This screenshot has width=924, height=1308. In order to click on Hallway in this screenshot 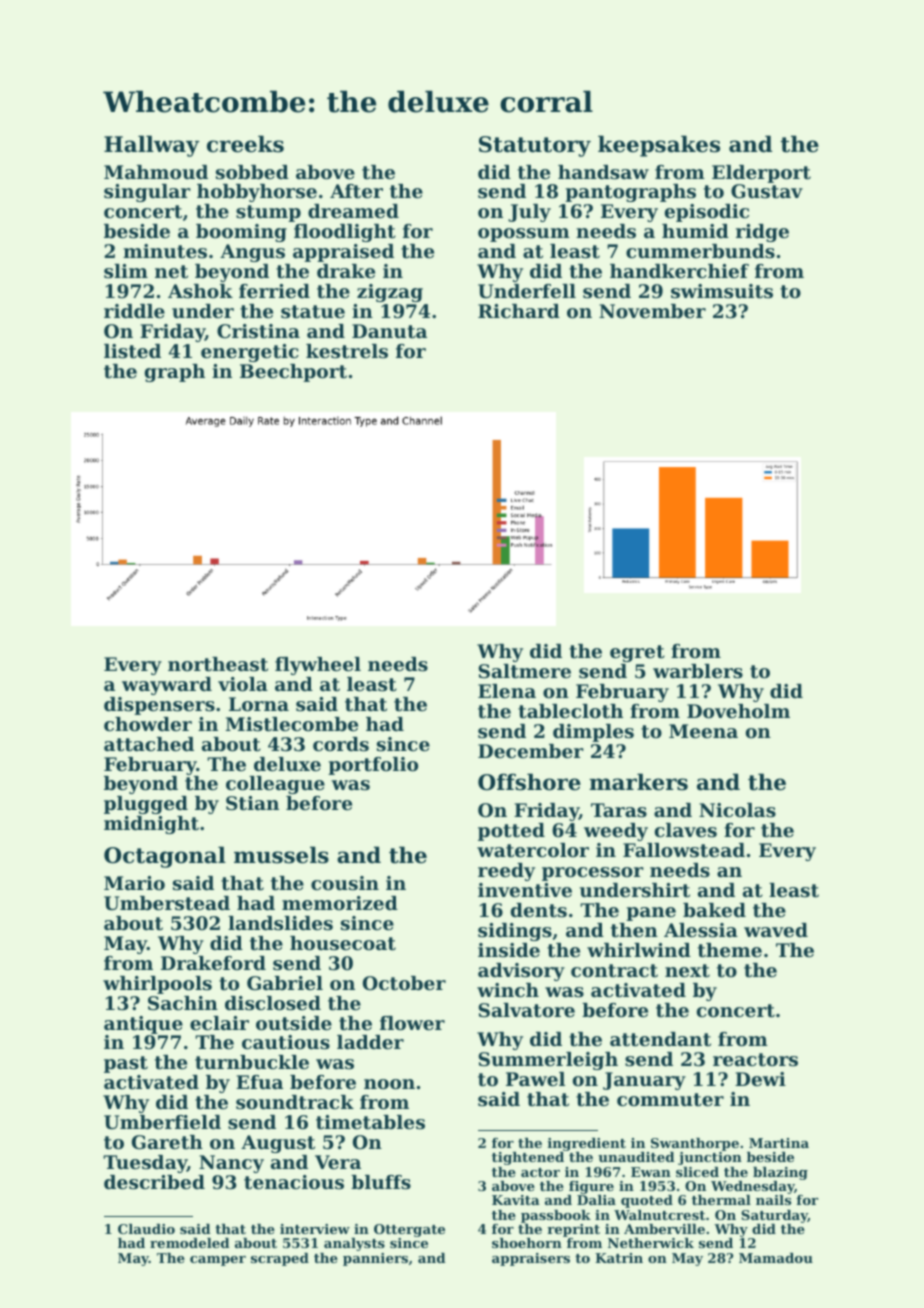, I will do `click(151, 146)`.
